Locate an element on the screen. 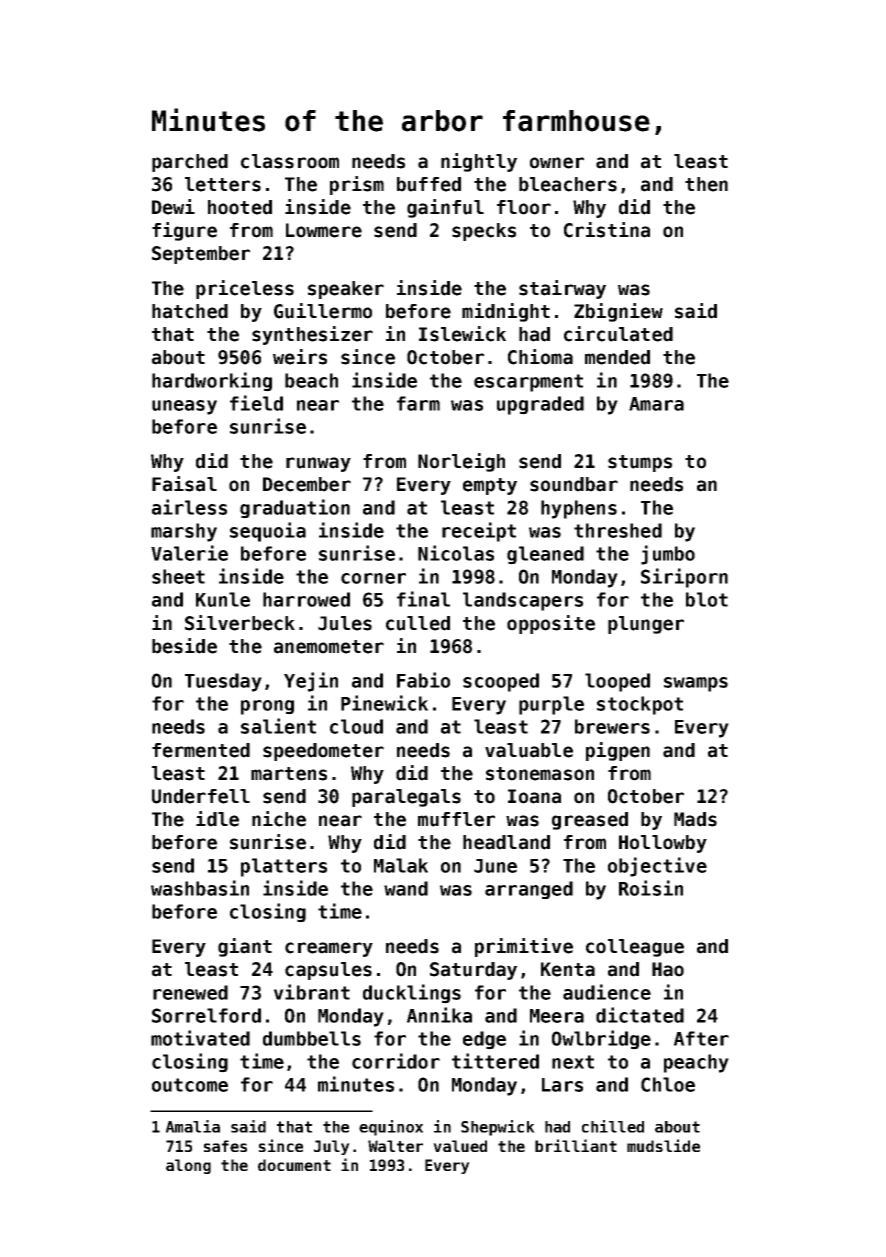 This screenshot has height=1257, width=886. renewed is located at coordinates (190, 992).
